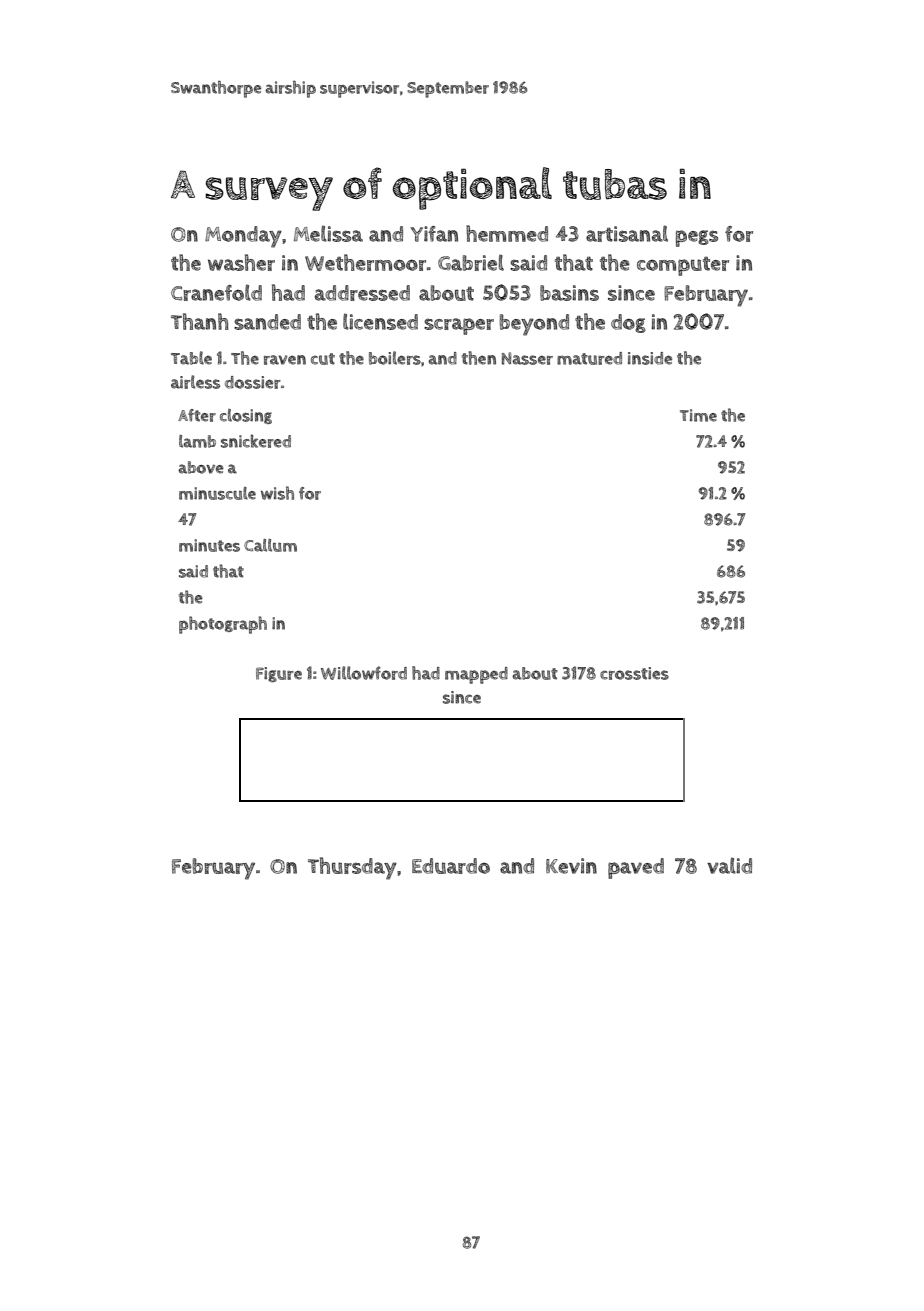  I want to click on Willowford, so click(364, 673).
